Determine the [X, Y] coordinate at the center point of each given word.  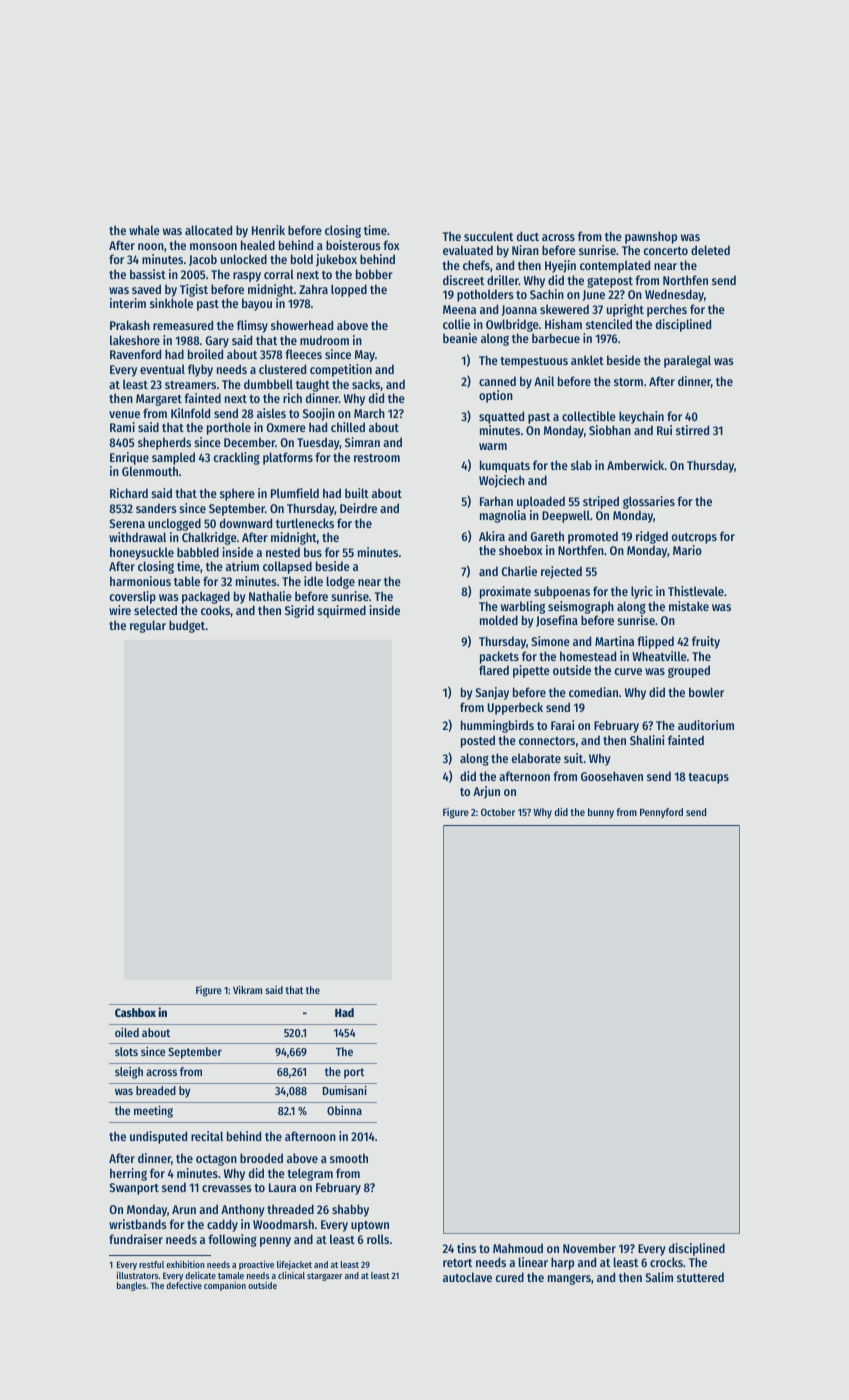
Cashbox [135, 1012]
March [369, 413]
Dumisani [345, 1090]
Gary [217, 342]
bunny [601, 813]
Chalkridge [209, 538]
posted [478, 741]
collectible [589, 416]
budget [187, 626]
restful [151, 1264]
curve [628, 671]
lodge [341, 582]
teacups [708, 778]
